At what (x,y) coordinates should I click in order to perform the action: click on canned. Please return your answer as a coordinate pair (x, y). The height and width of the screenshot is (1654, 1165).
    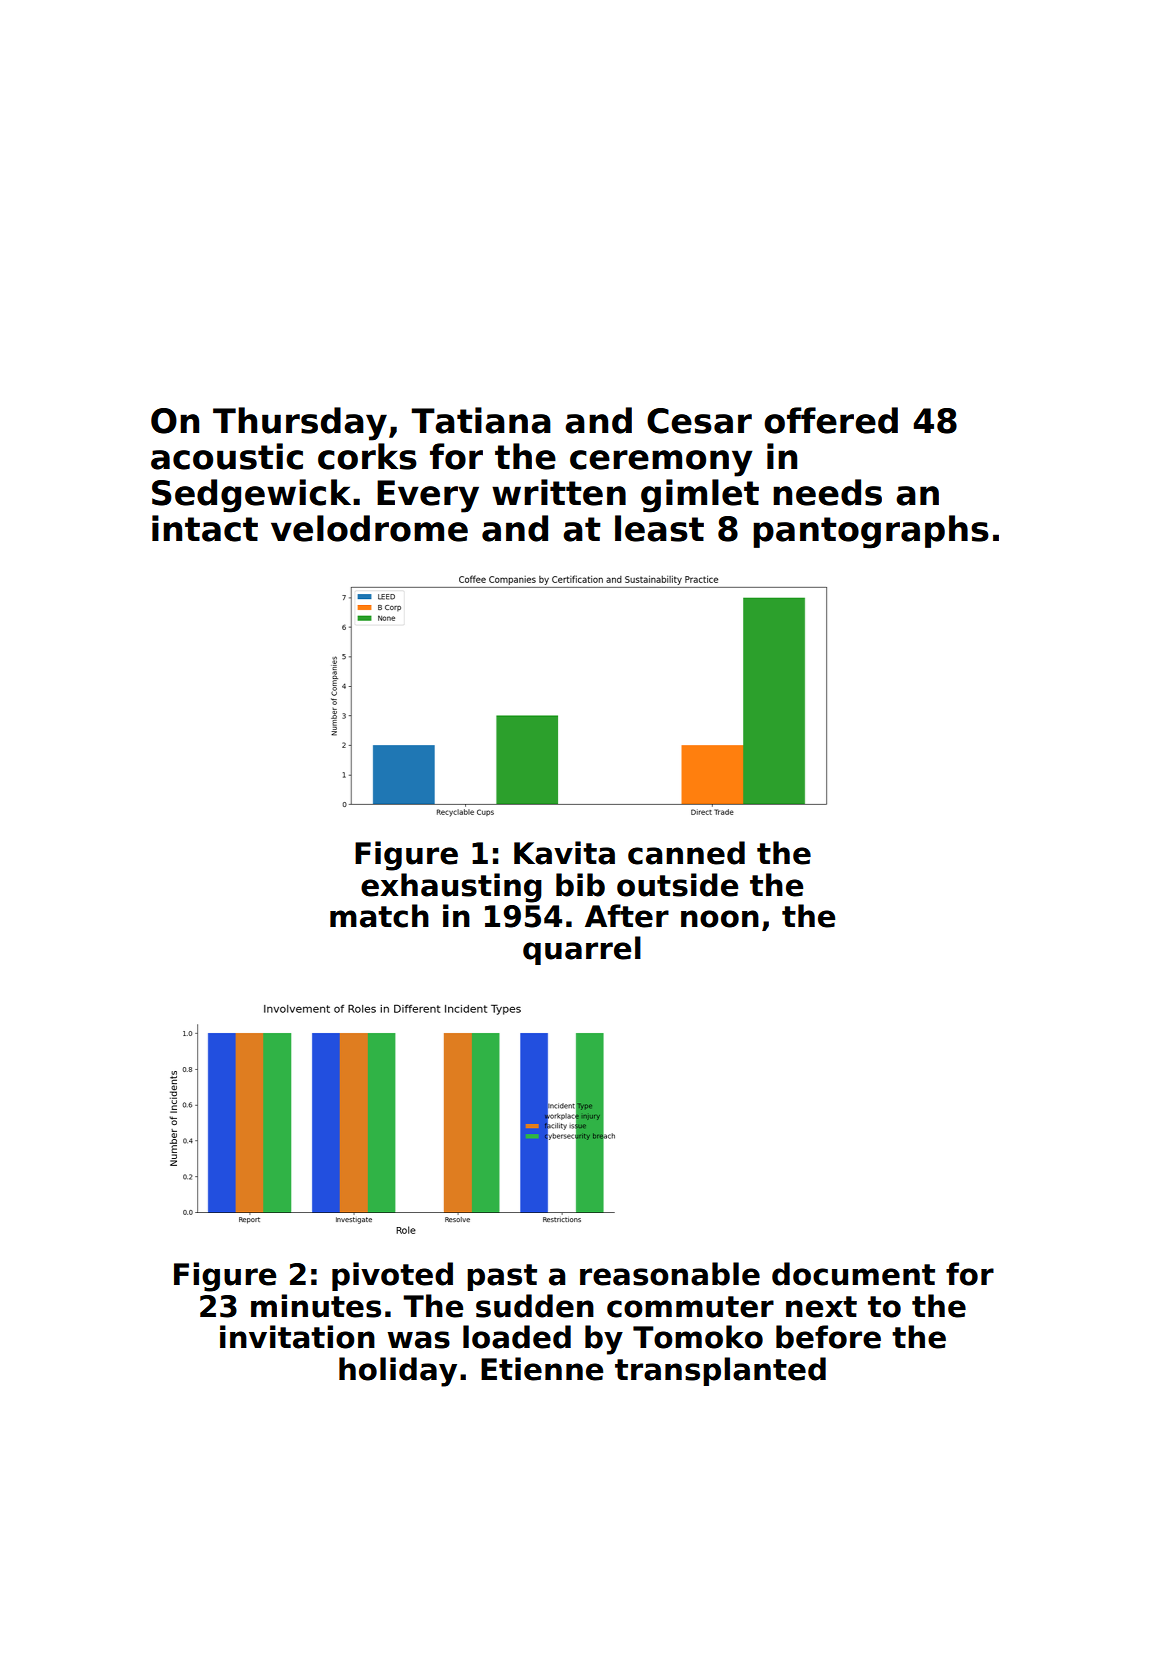
    Looking at the image, I should click on (686, 853).
